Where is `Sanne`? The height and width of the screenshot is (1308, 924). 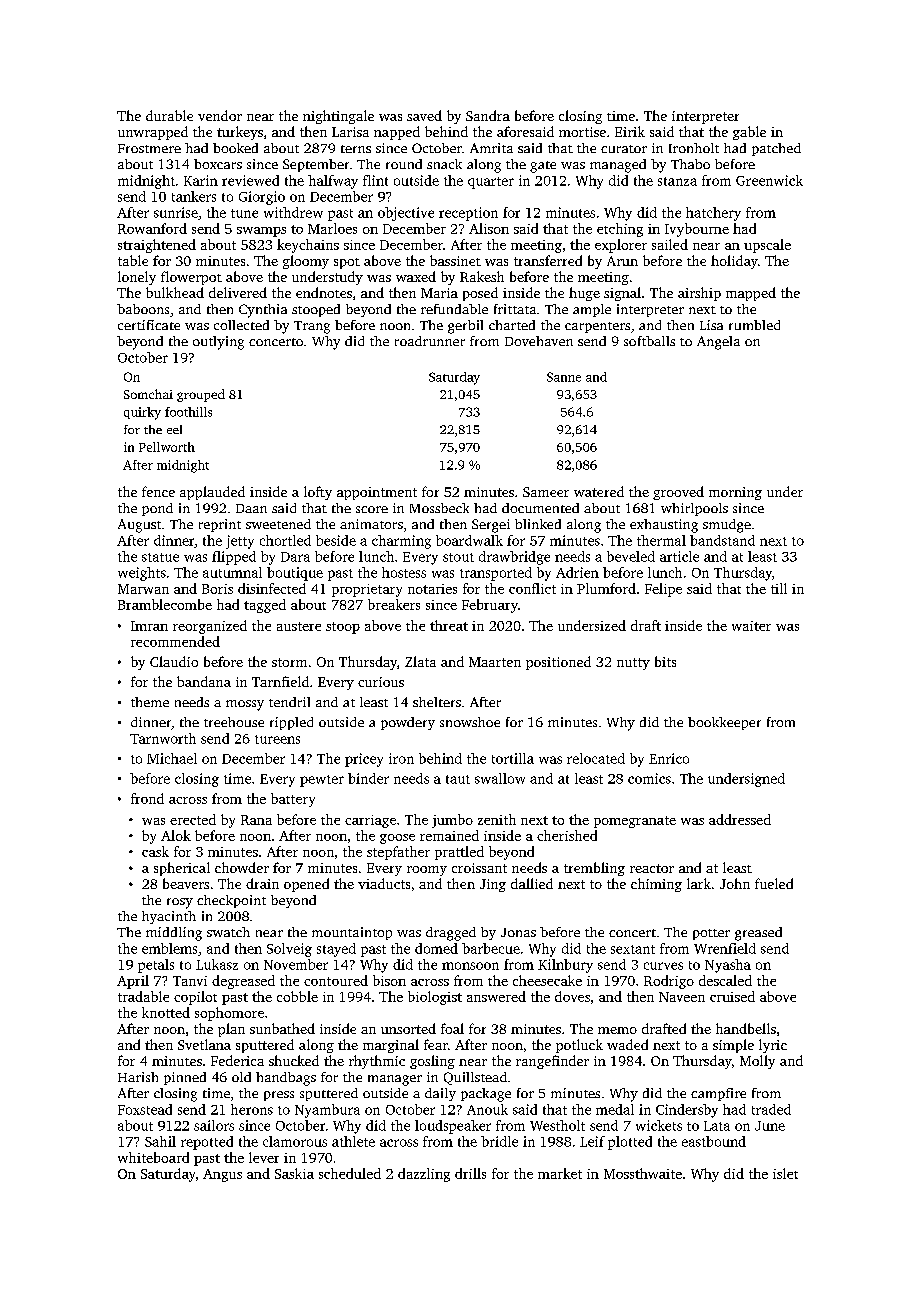 Sanne is located at coordinates (564, 377).
